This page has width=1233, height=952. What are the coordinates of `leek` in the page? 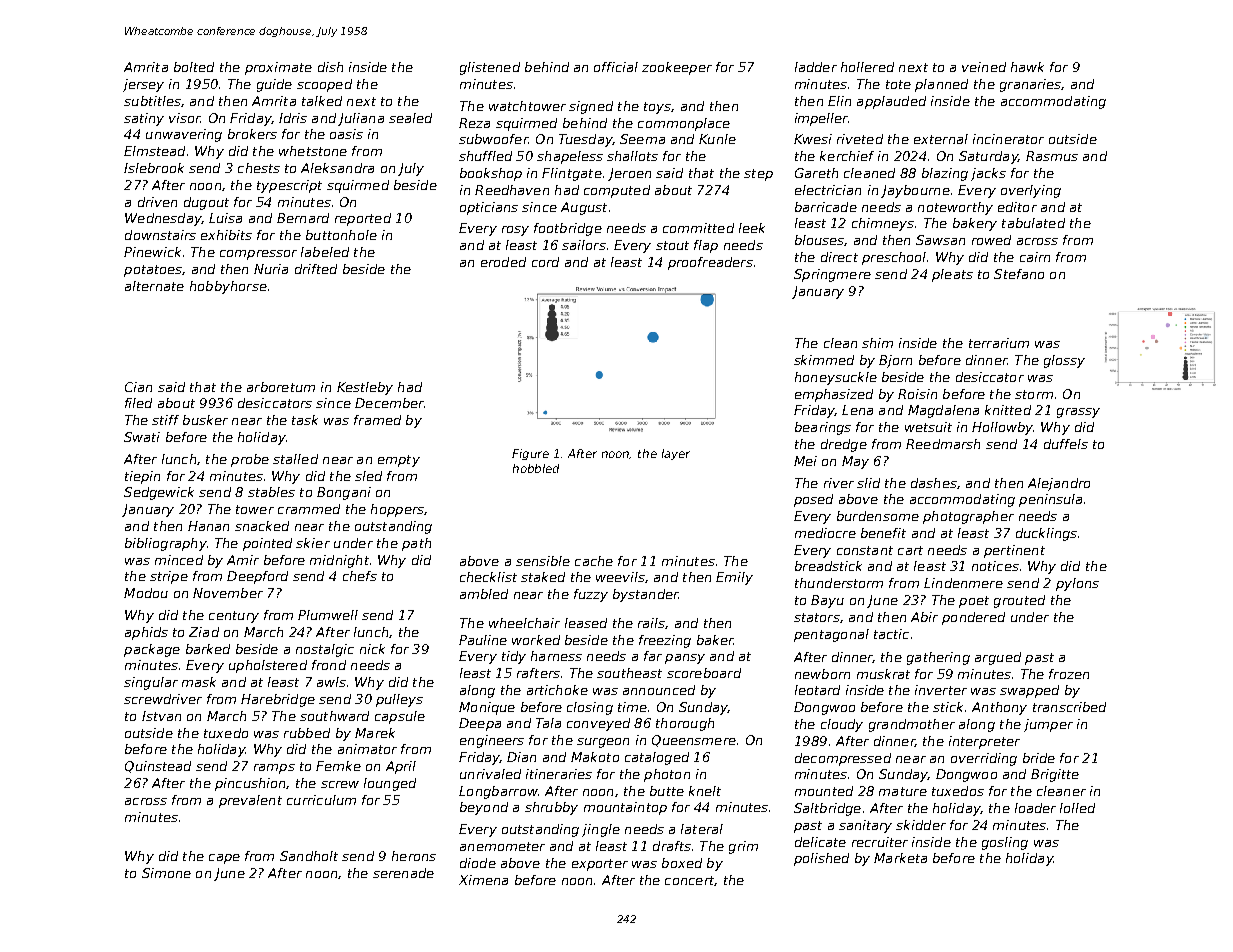 It's located at (752, 228).
